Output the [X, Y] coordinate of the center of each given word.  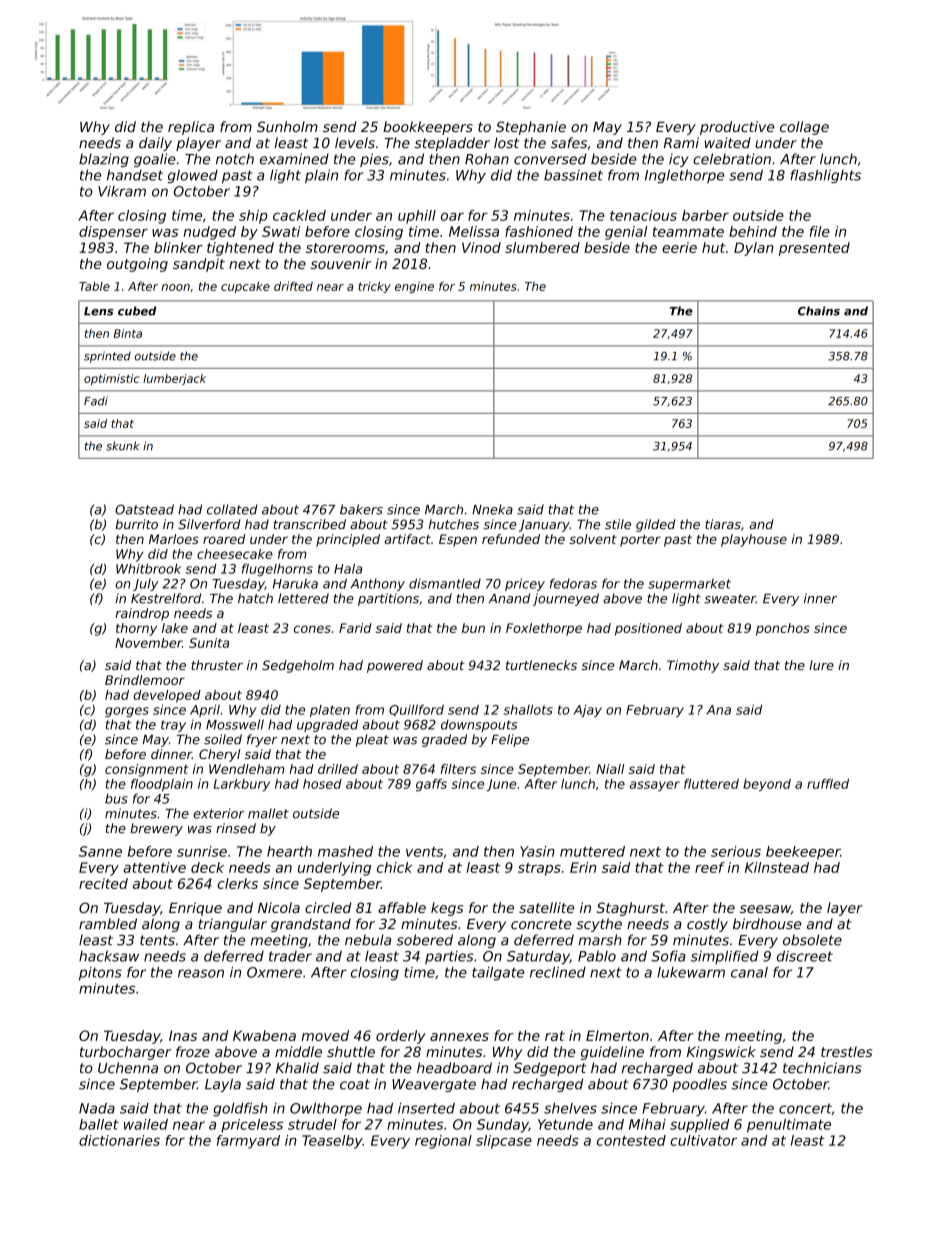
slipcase [504, 1142]
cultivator [703, 1140]
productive [737, 128]
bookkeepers [428, 128]
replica [191, 128]
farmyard [248, 1142]
